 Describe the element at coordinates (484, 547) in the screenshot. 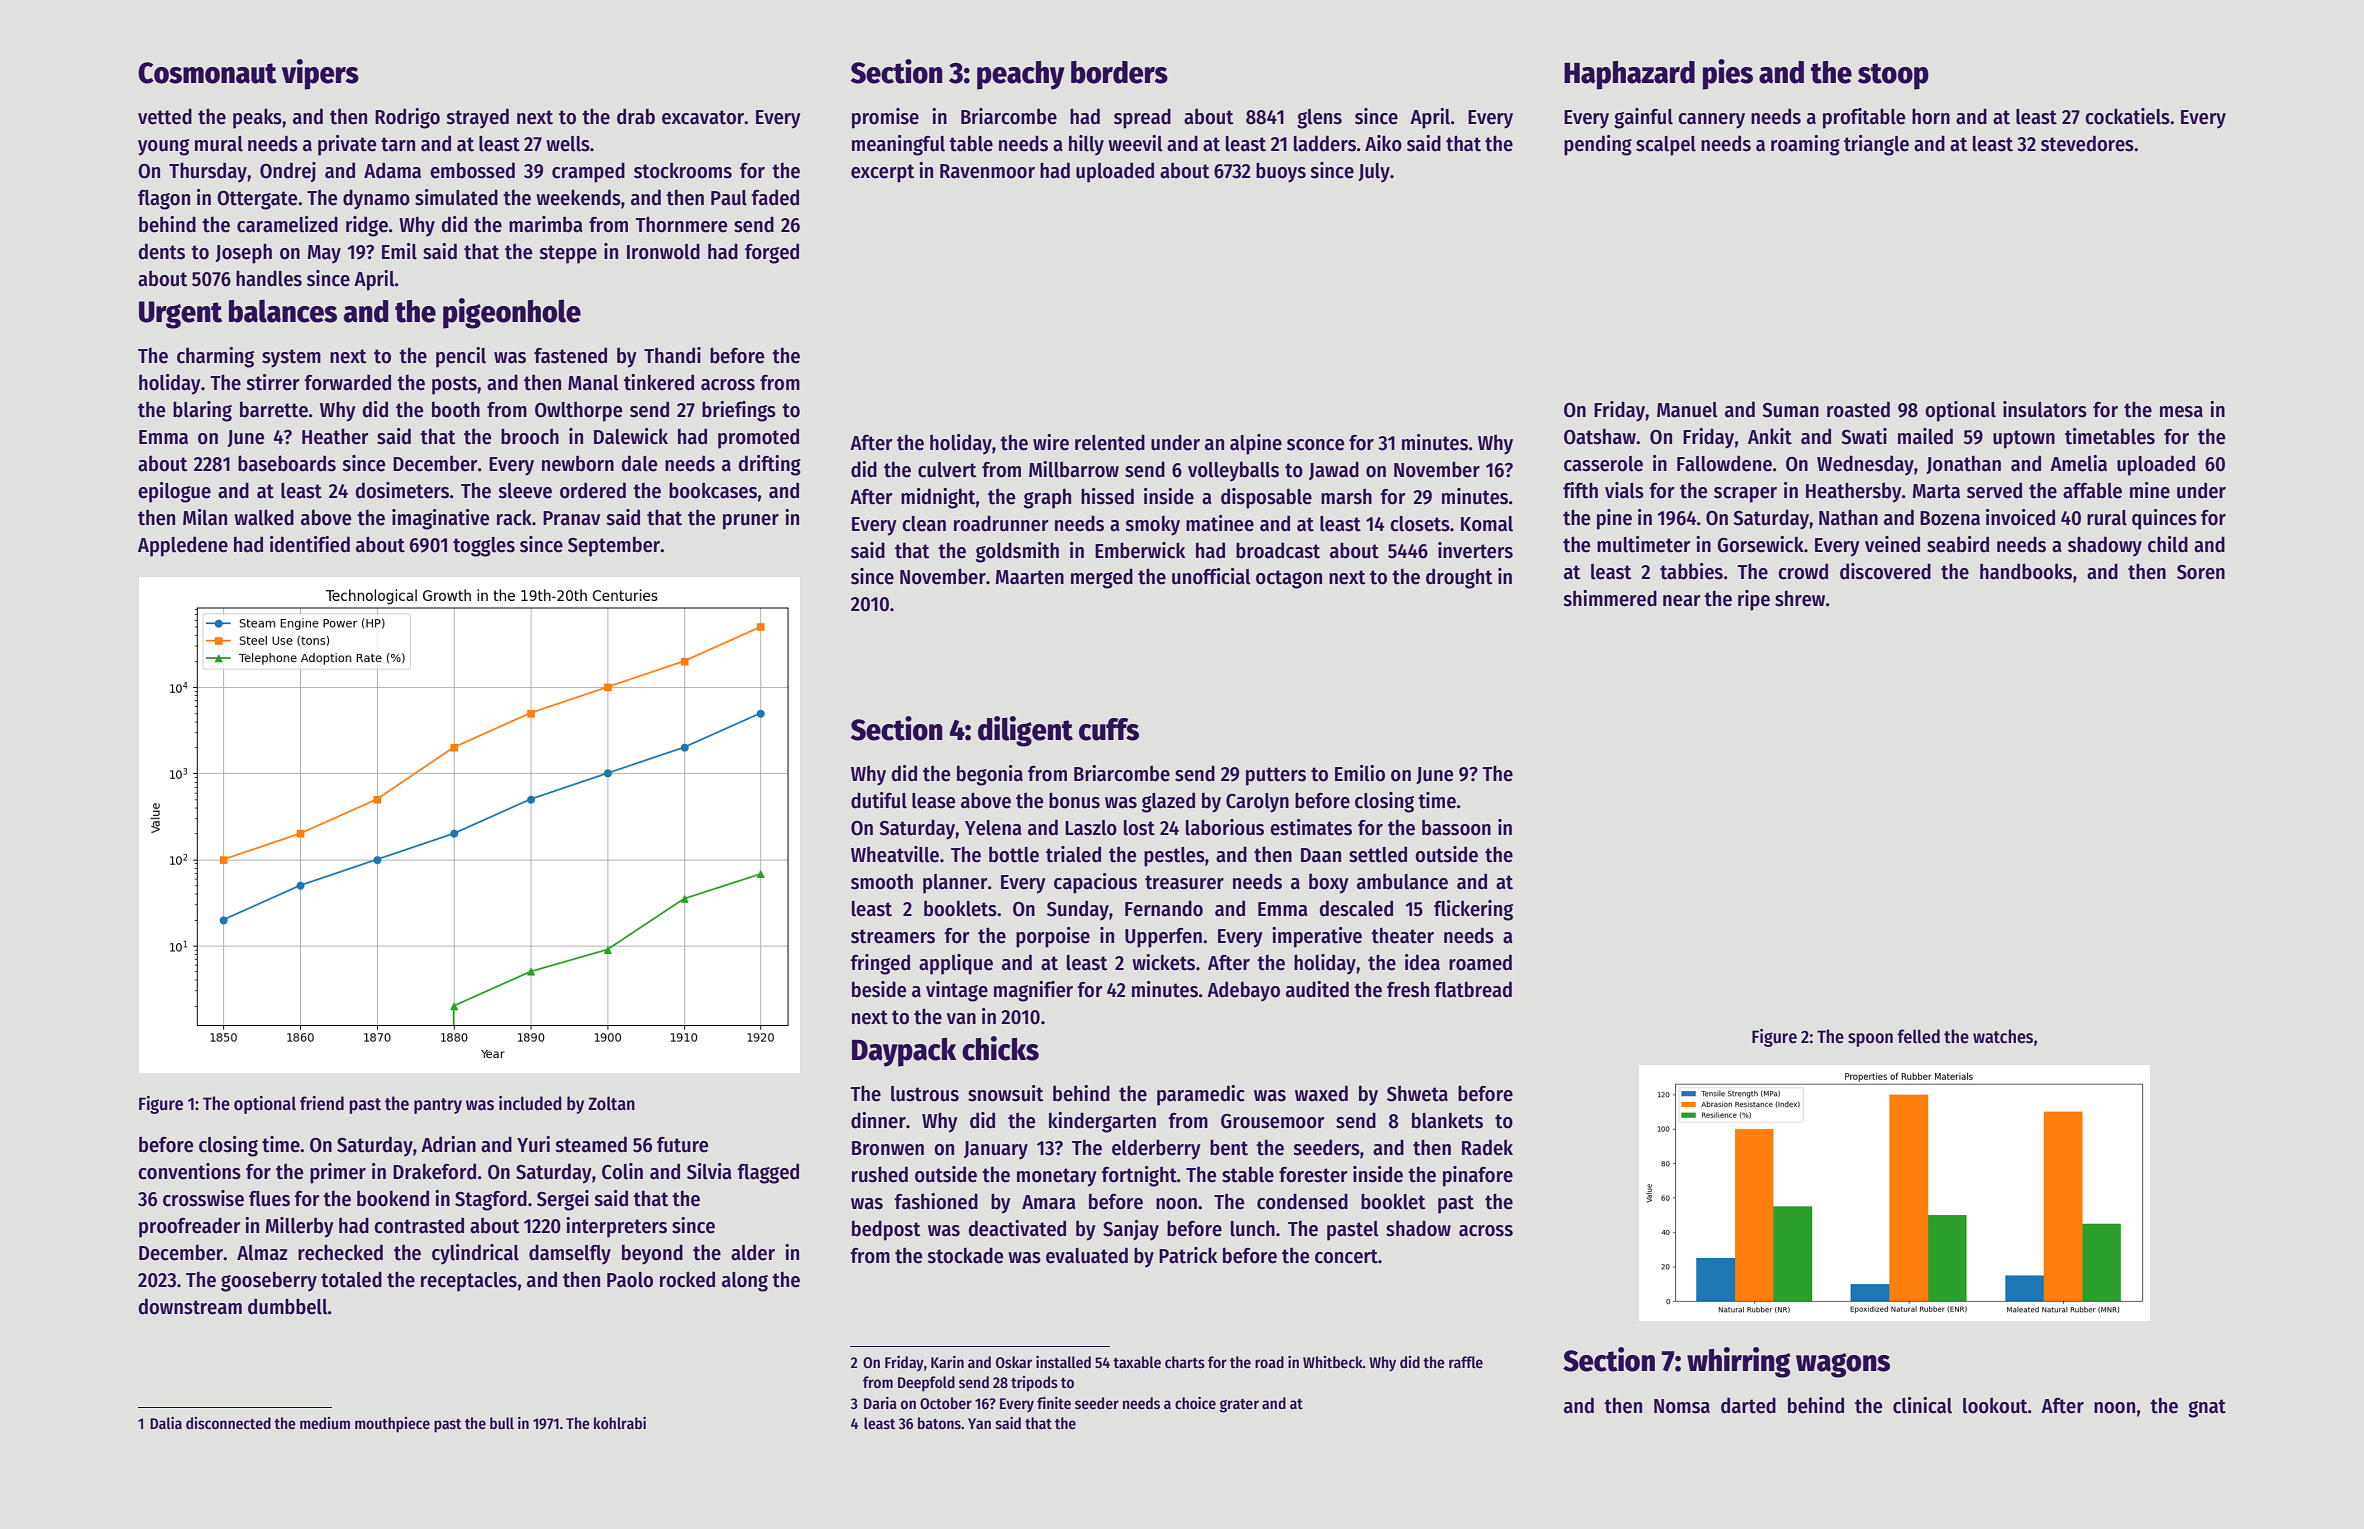

I see `toggles` at that location.
